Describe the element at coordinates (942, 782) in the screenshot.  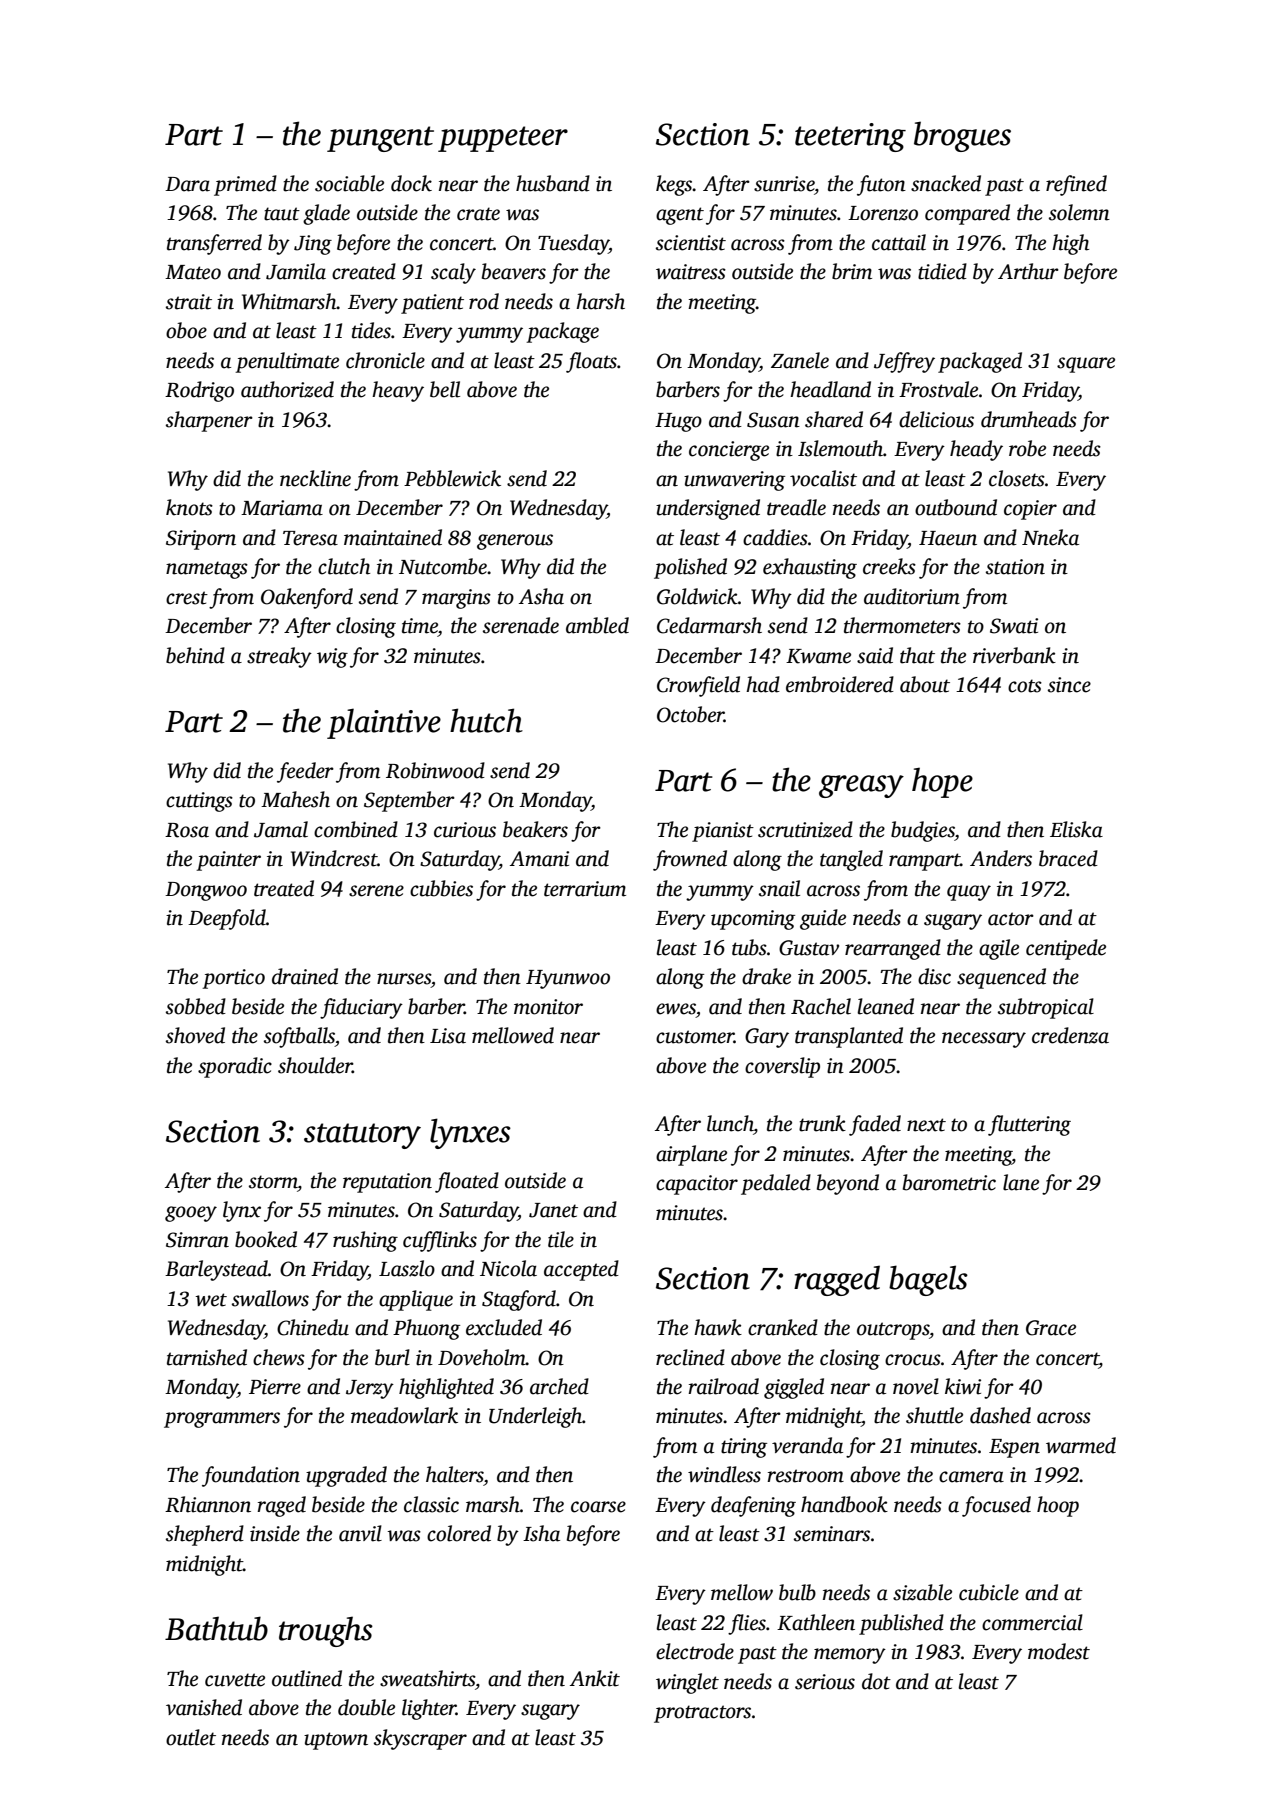
I see `hope` at that location.
